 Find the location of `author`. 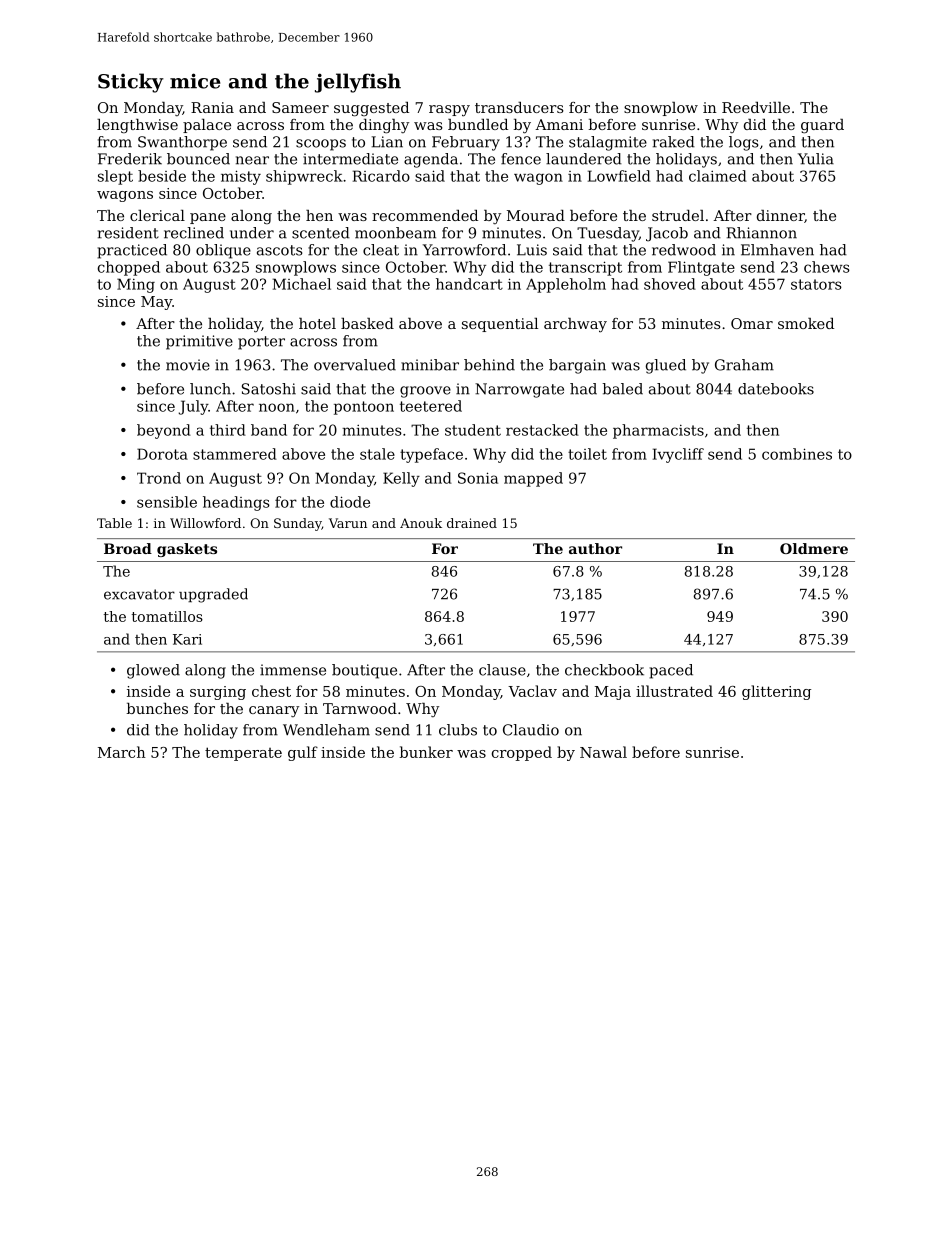

author is located at coordinates (595, 548).
